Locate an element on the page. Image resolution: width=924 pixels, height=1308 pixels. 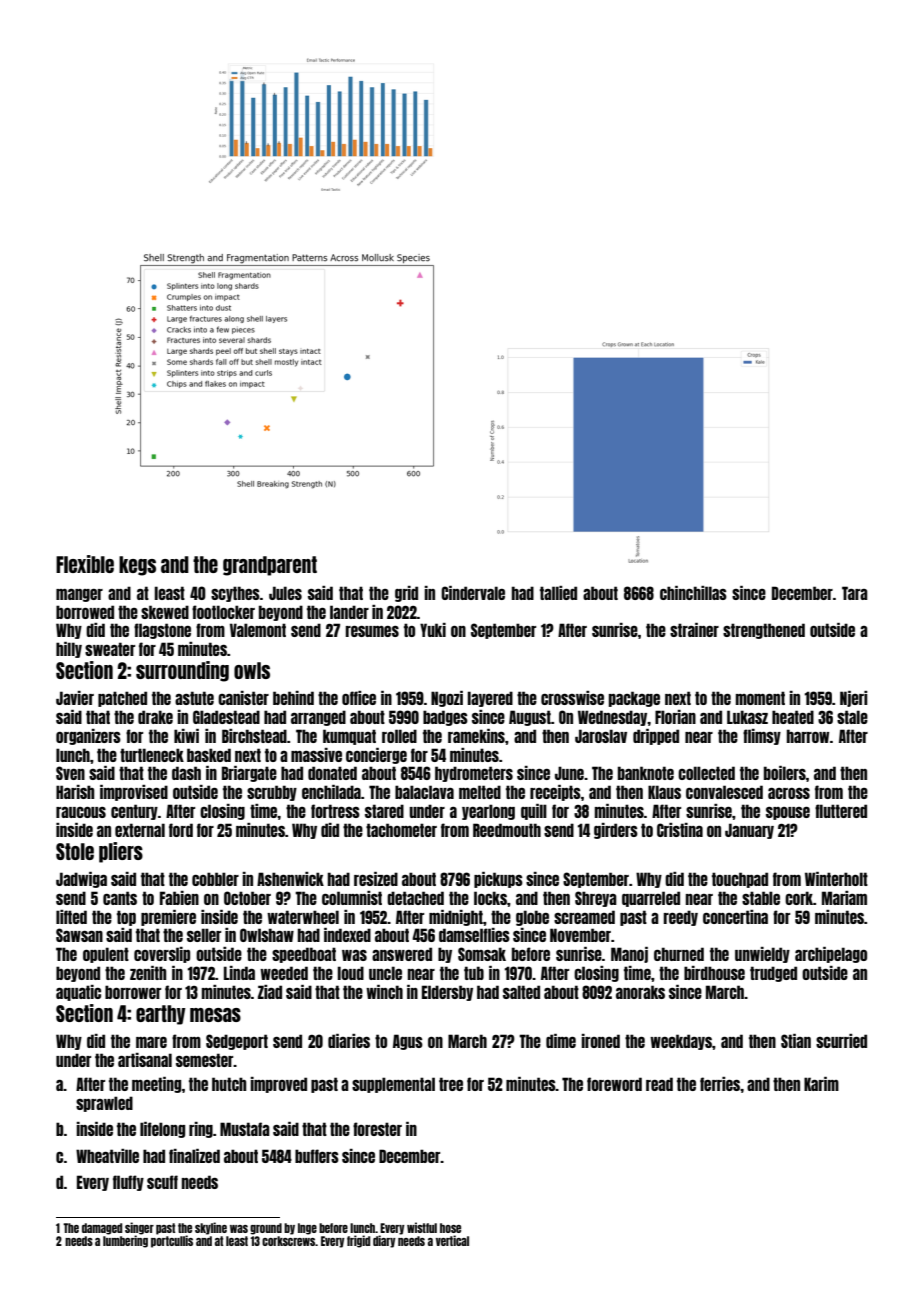
pliers is located at coordinates (121, 852).
